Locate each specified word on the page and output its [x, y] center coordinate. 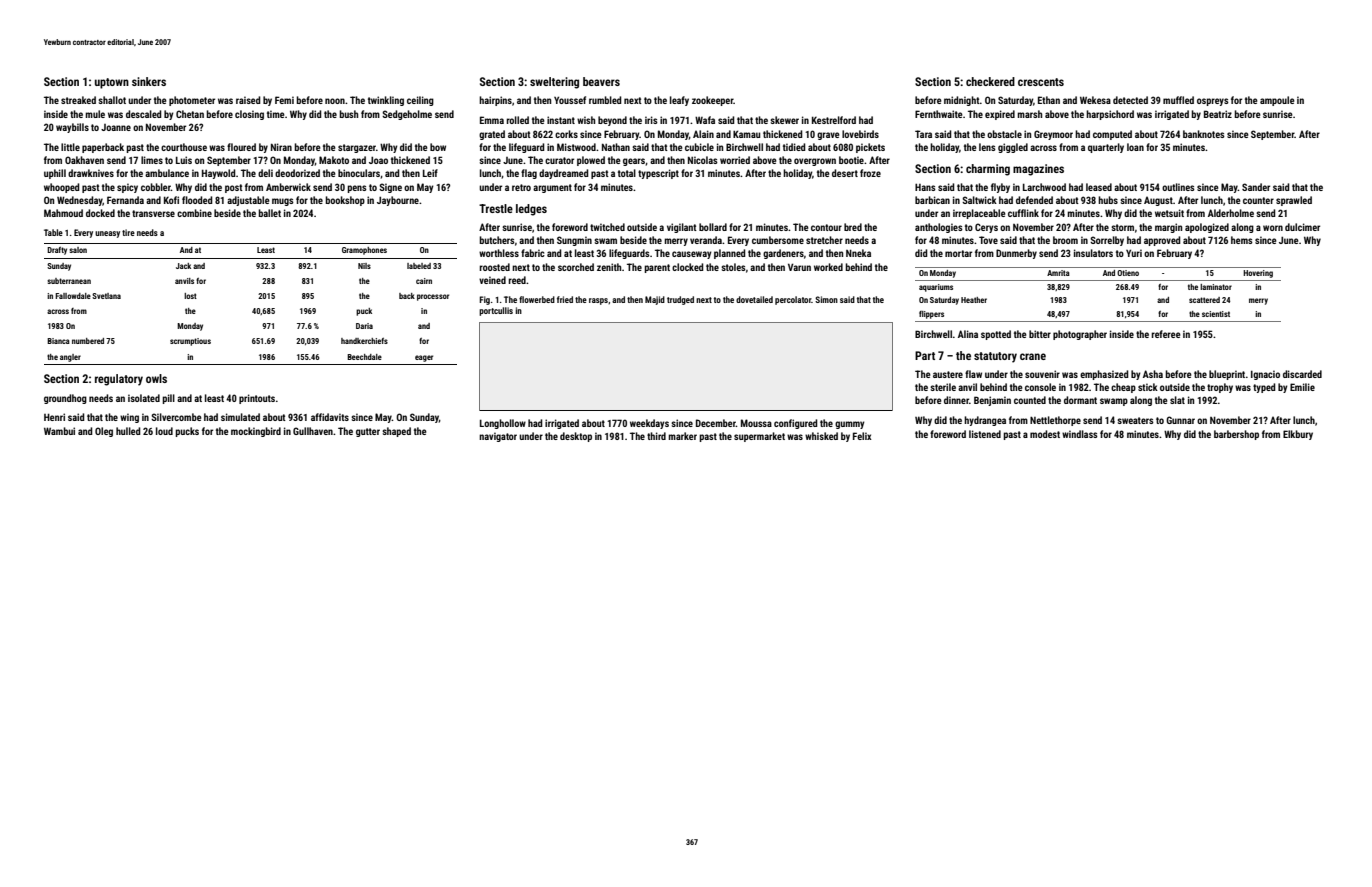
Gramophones [364, 251]
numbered [88, 341]
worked [828, 267]
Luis [184, 160]
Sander [1256, 187]
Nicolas [703, 160]
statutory [995, 357]
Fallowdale [73, 296]
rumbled [605, 100]
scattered [1204, 300]
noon [335, 101]
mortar [958, 253]
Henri [54, 417]
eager [424, 358]
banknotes [1204, 134]
